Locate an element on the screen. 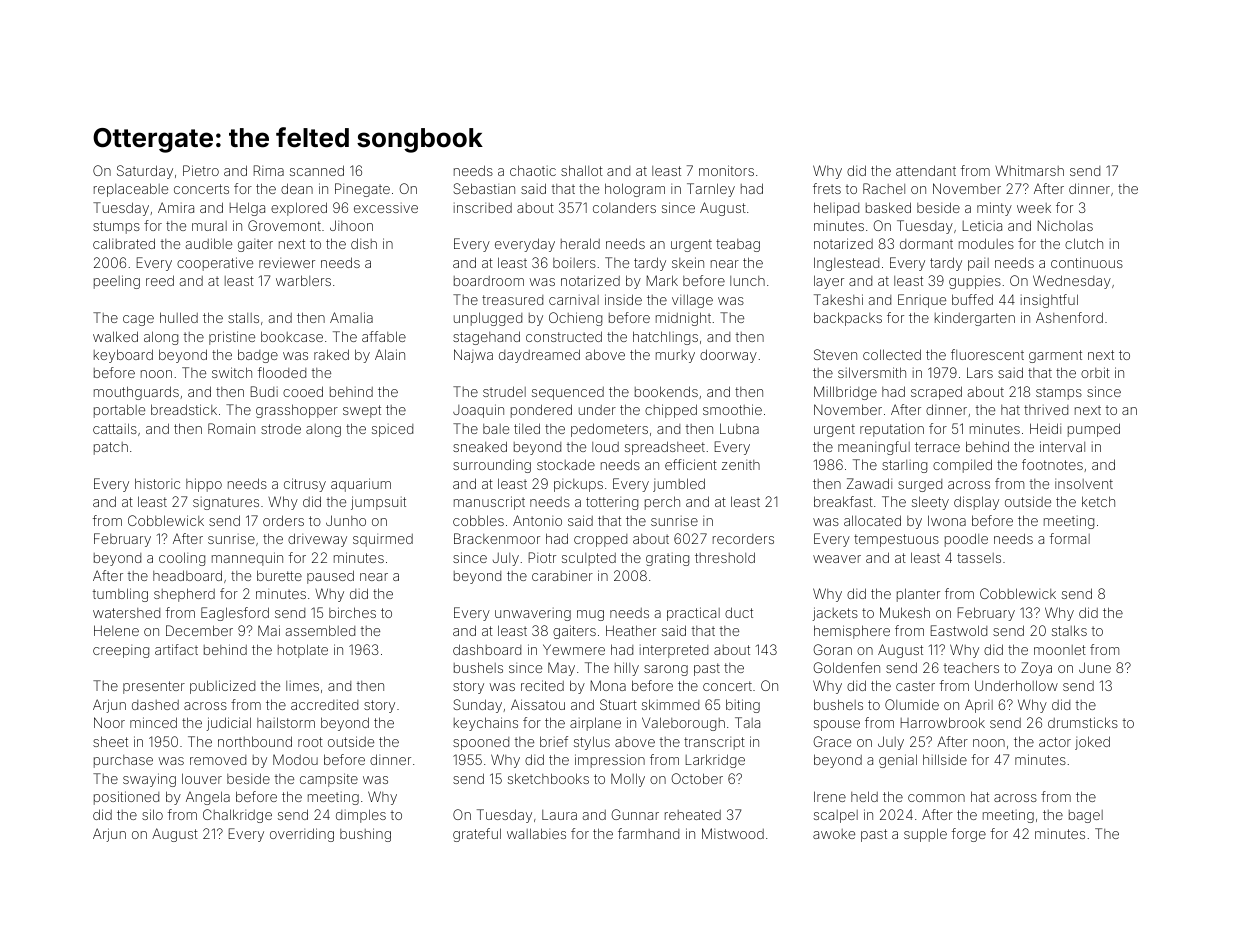 Image resolution: width=1233 pixels, height=952 pixels. attendant is located at coordinates (926, 170).
